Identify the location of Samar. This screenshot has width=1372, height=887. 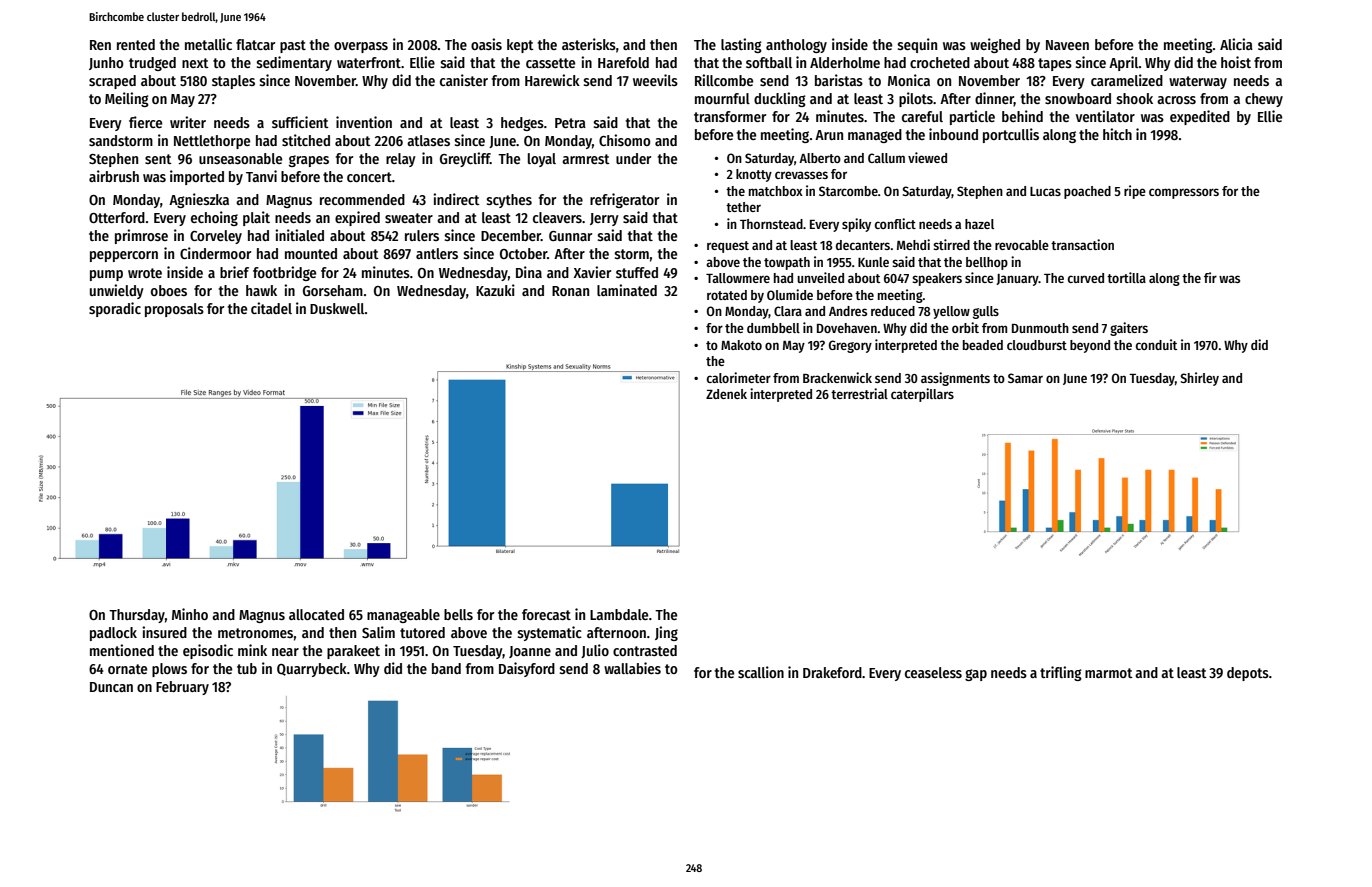
(1025, 378).
